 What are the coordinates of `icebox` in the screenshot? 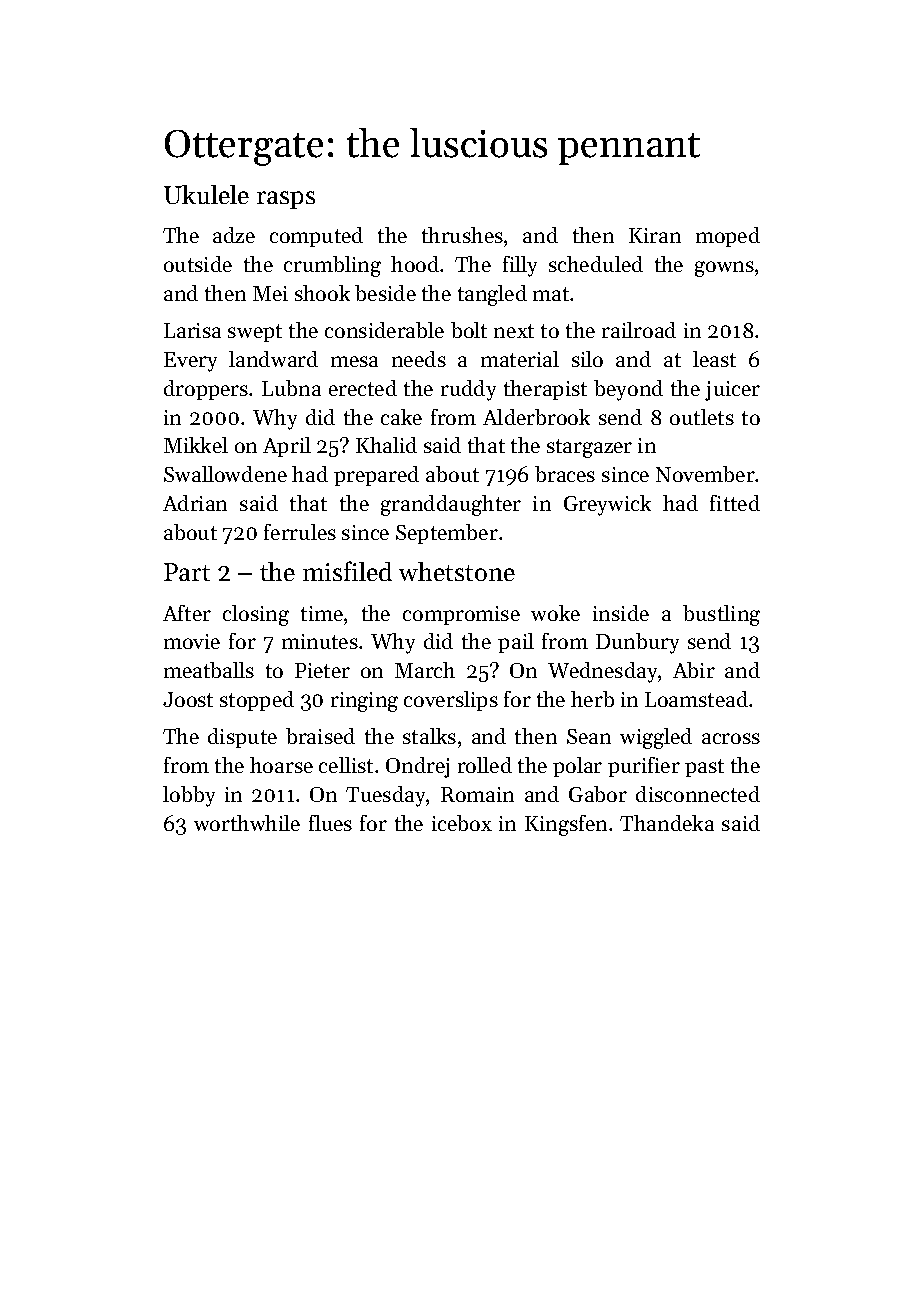 It's located at (462, 823).
